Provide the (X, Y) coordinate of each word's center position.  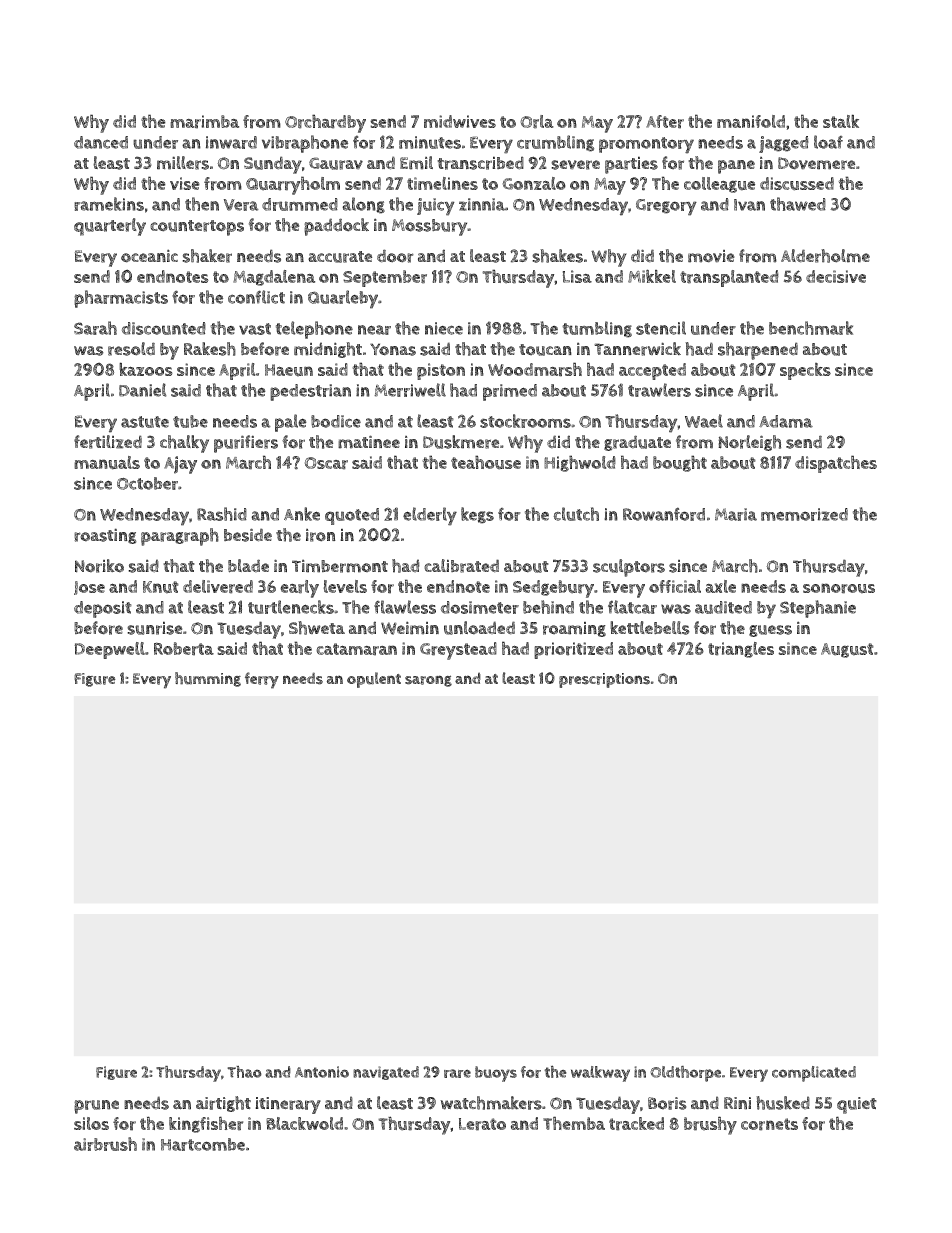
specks (805, 371)
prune (96, 1107)
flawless (405, 607)
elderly (430, 516)
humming (208, 679)
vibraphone (305, 144)
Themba (574, 1123)
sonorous (839, 588)
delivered (218, 587)
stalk (841, 121)
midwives (460, 121)
